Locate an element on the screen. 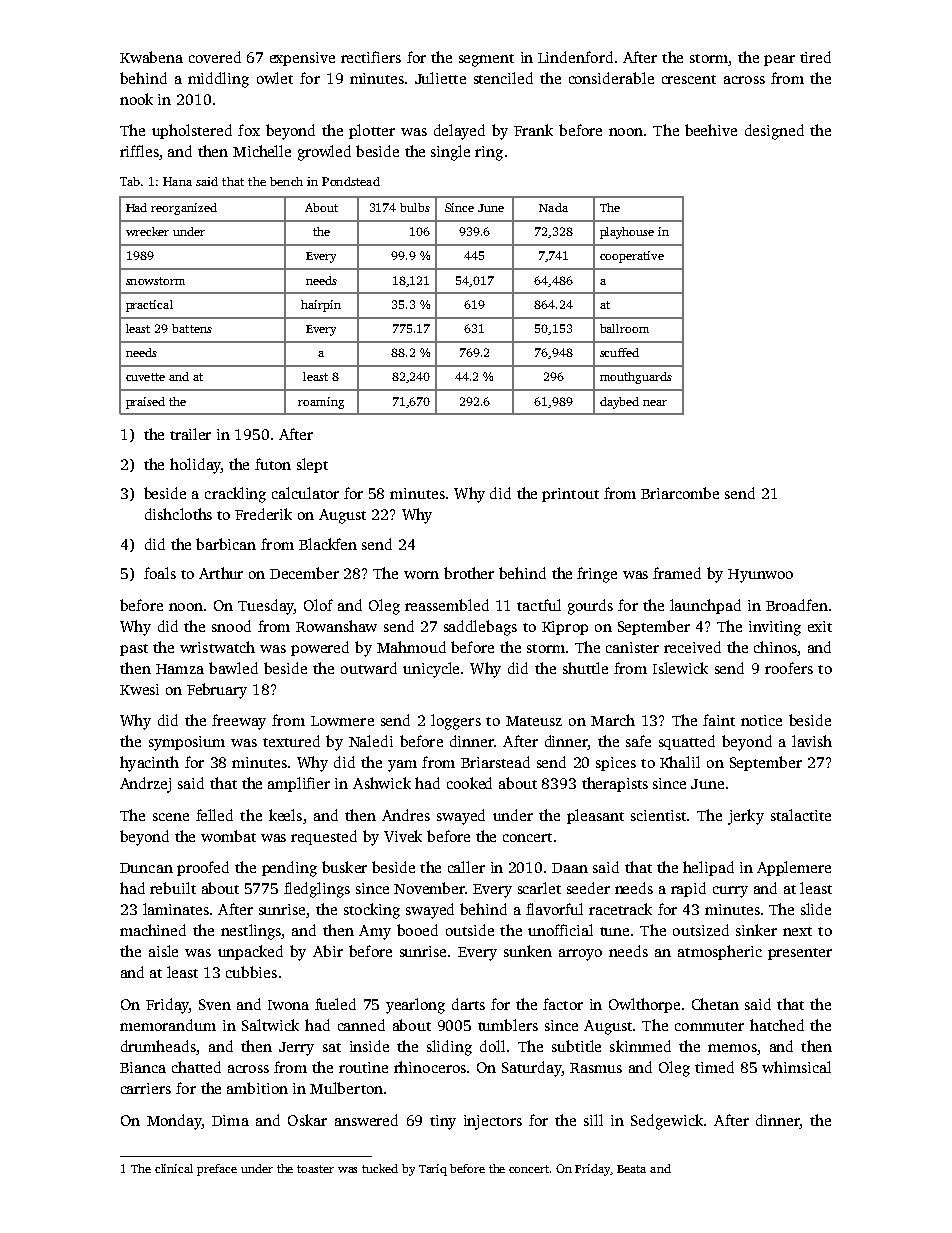  Lindenford is located at coordinates (575, 57).
